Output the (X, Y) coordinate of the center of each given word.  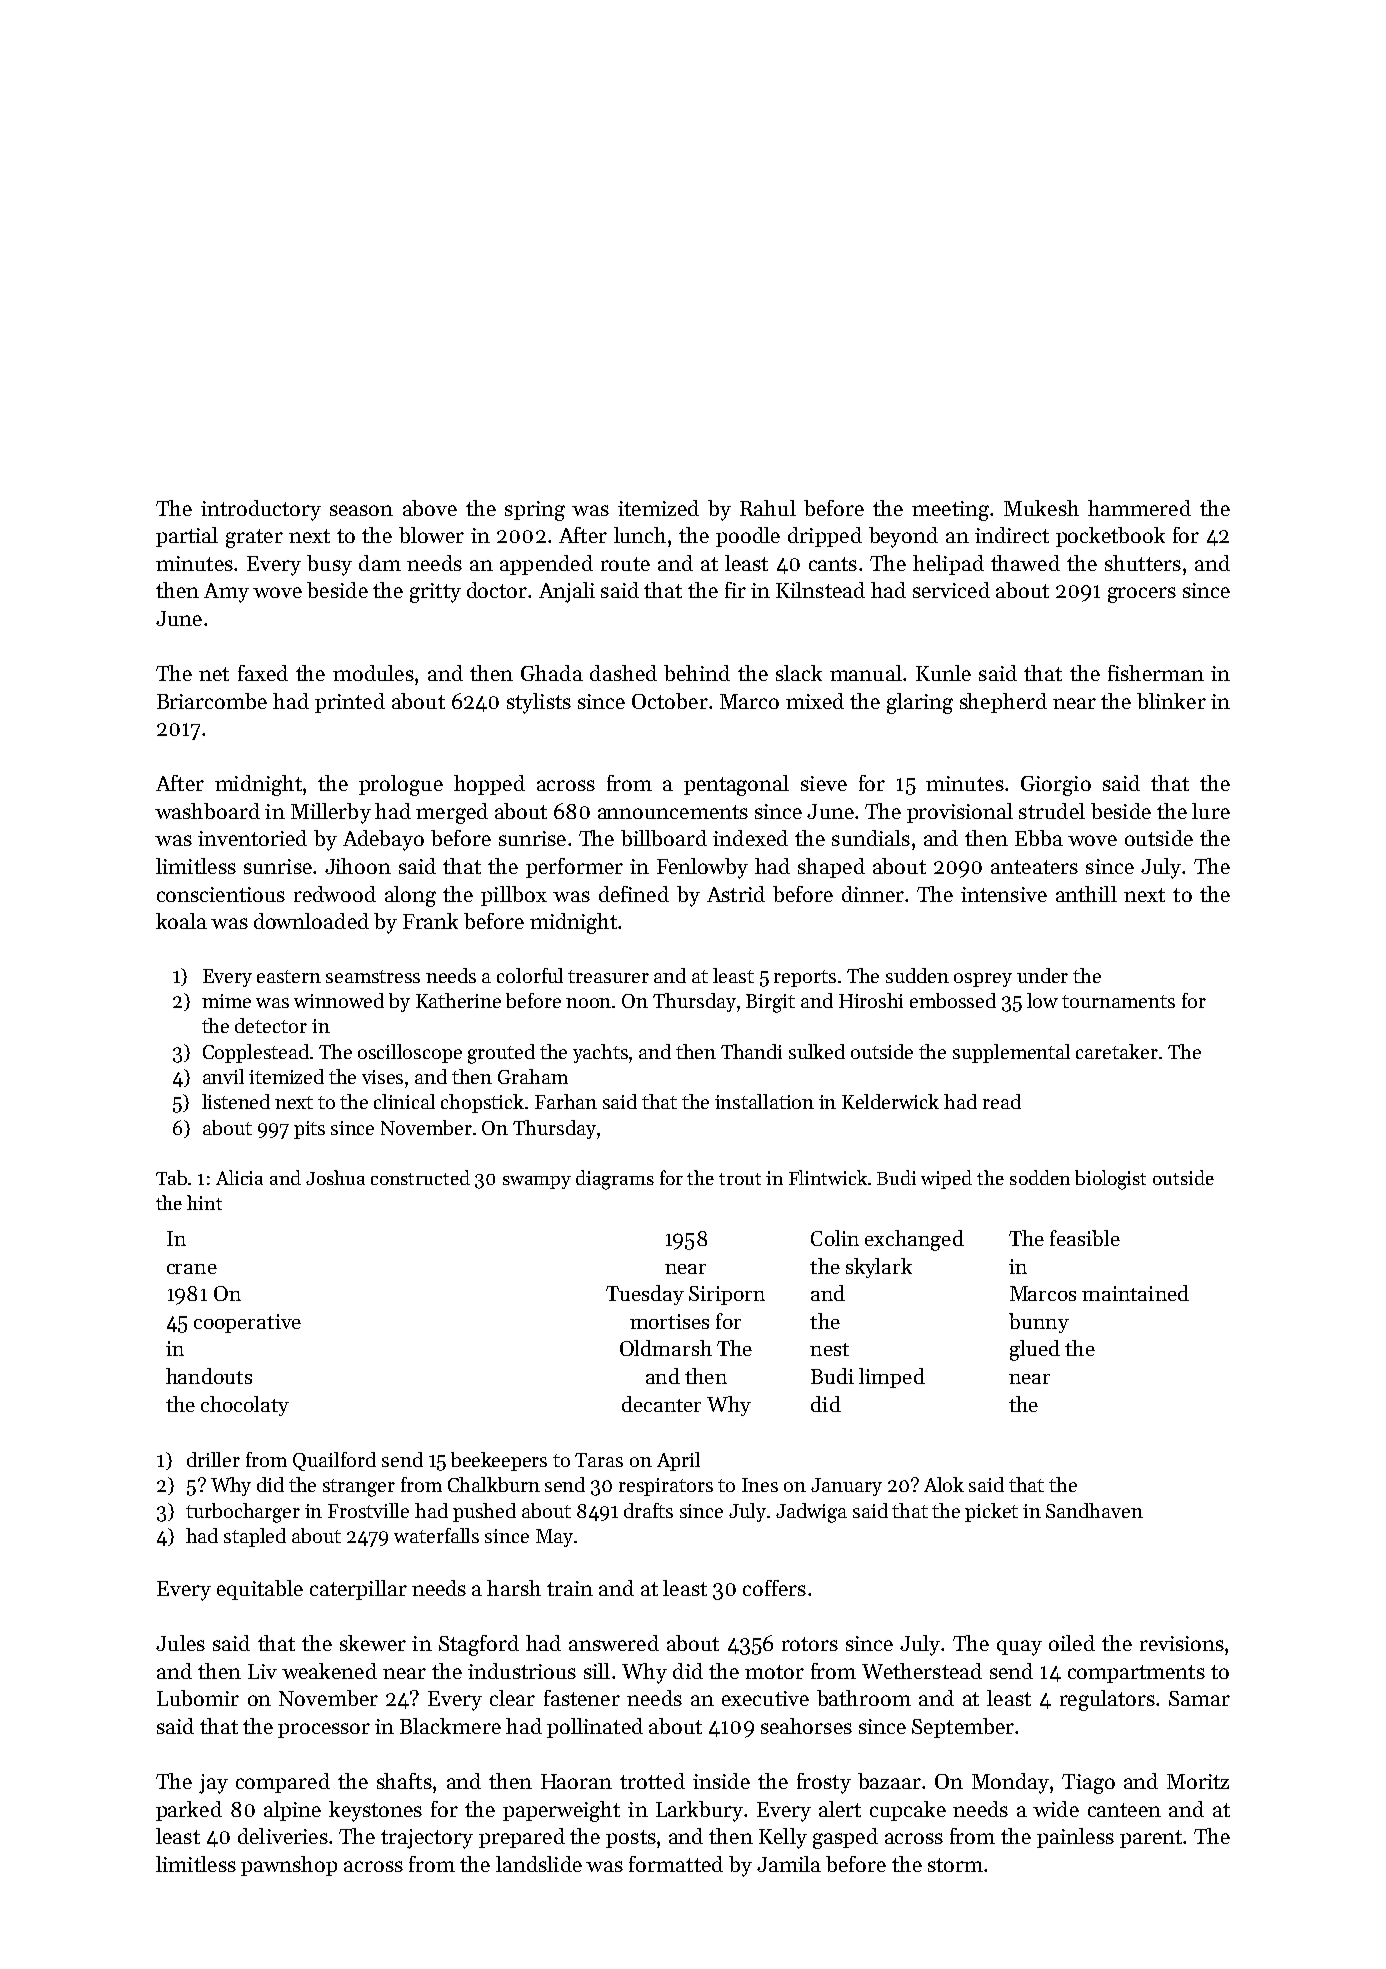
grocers (1142, 595)
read (1002, 1101)
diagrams (615, 1180)
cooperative (247, 1323)
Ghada (552, 673)
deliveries (283, 1836)
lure (1211, 811)
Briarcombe (212, 701)
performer (574, 868)
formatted (676, 1864)
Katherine (458, 1000)
